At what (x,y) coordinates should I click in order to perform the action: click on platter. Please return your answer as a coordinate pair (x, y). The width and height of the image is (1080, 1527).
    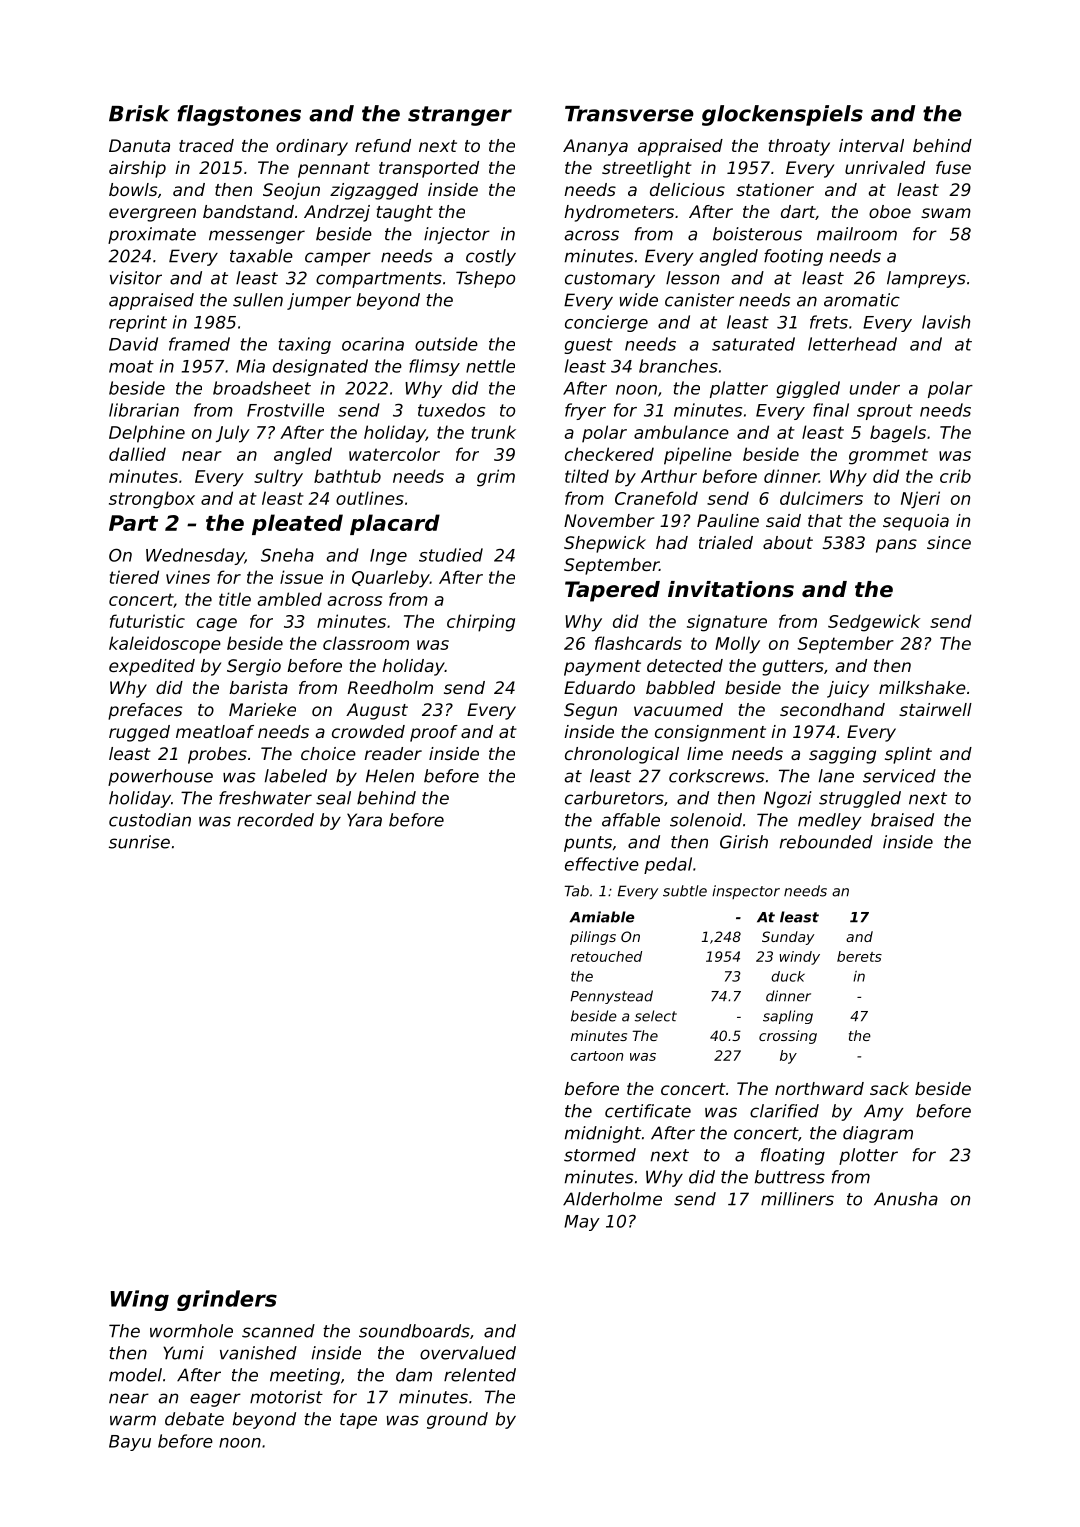
    Looking at the image, I should click on (739, 389).
